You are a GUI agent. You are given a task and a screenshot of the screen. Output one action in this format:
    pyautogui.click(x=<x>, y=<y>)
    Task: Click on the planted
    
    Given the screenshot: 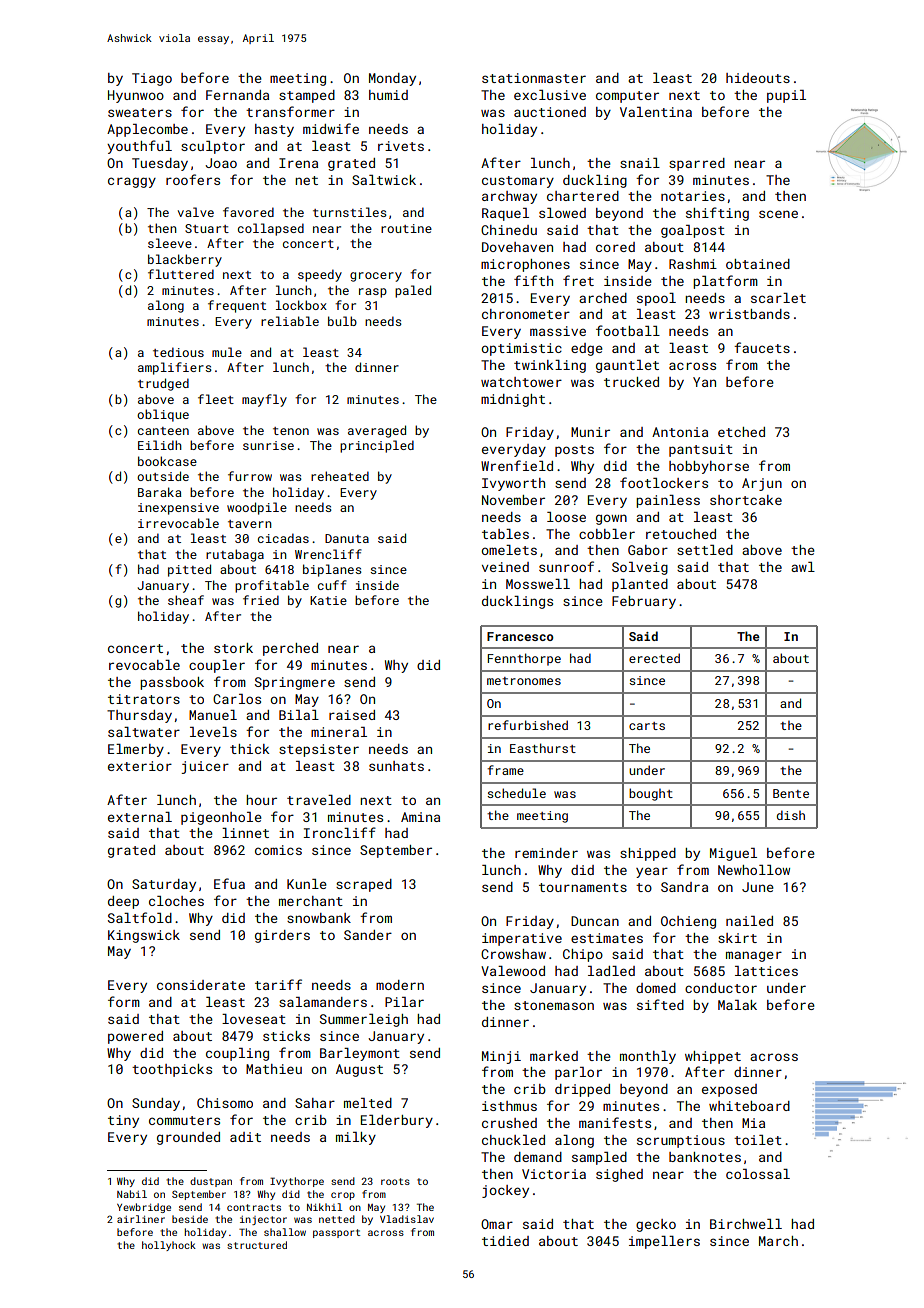 What is the action you would take?
    pyautogui.click(x=640, y=585)
